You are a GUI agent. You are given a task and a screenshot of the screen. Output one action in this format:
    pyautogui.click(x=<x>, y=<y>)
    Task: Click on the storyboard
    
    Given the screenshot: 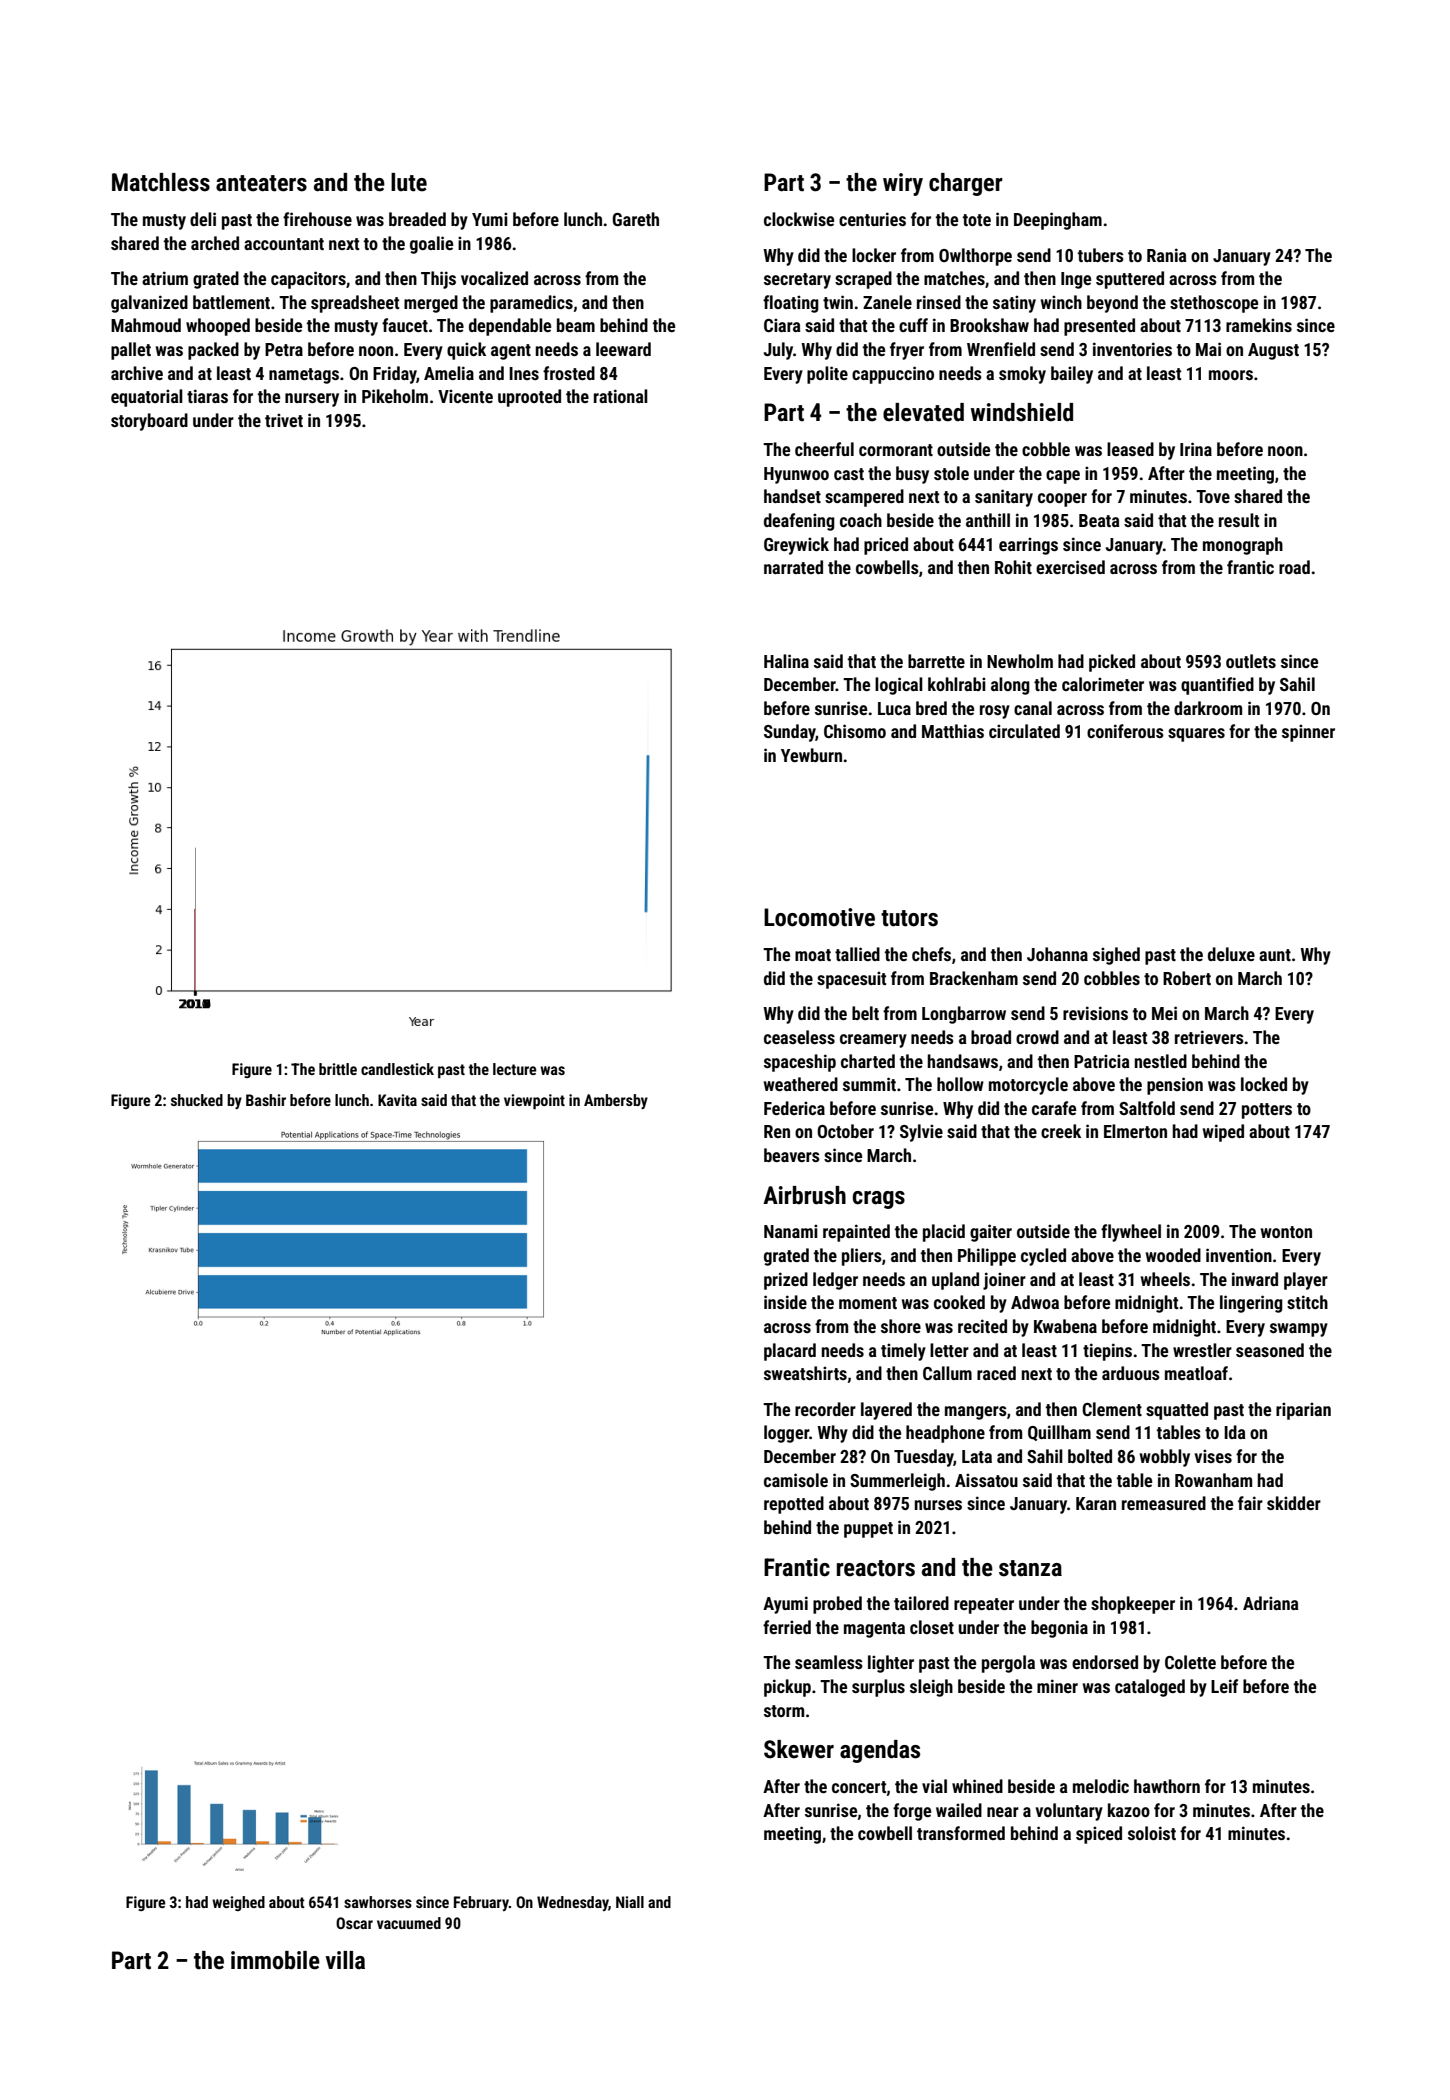 What is the action you would take?
    pyautogui.click(x=149, y=422)
